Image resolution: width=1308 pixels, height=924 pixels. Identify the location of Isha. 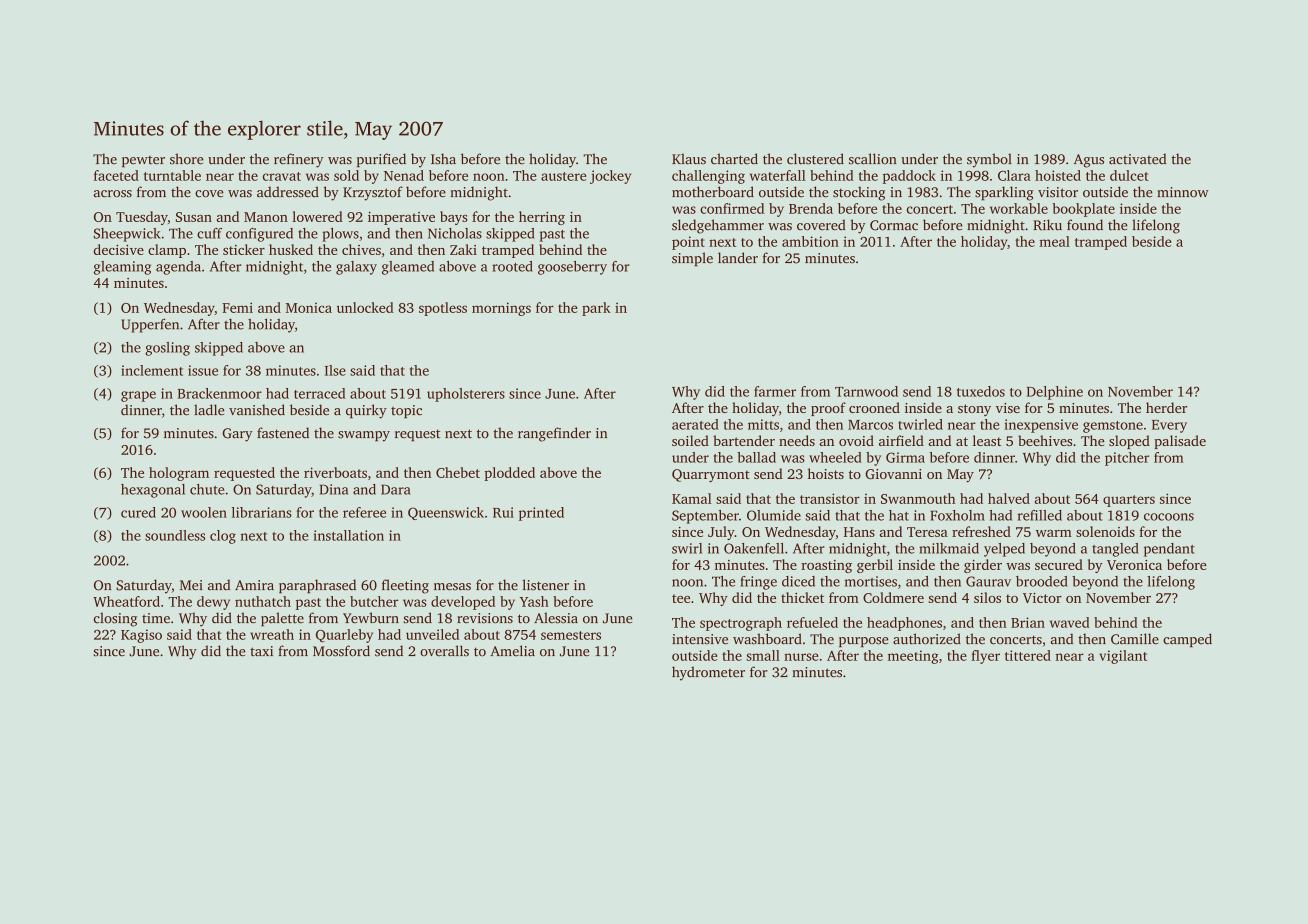
(443, 159).
